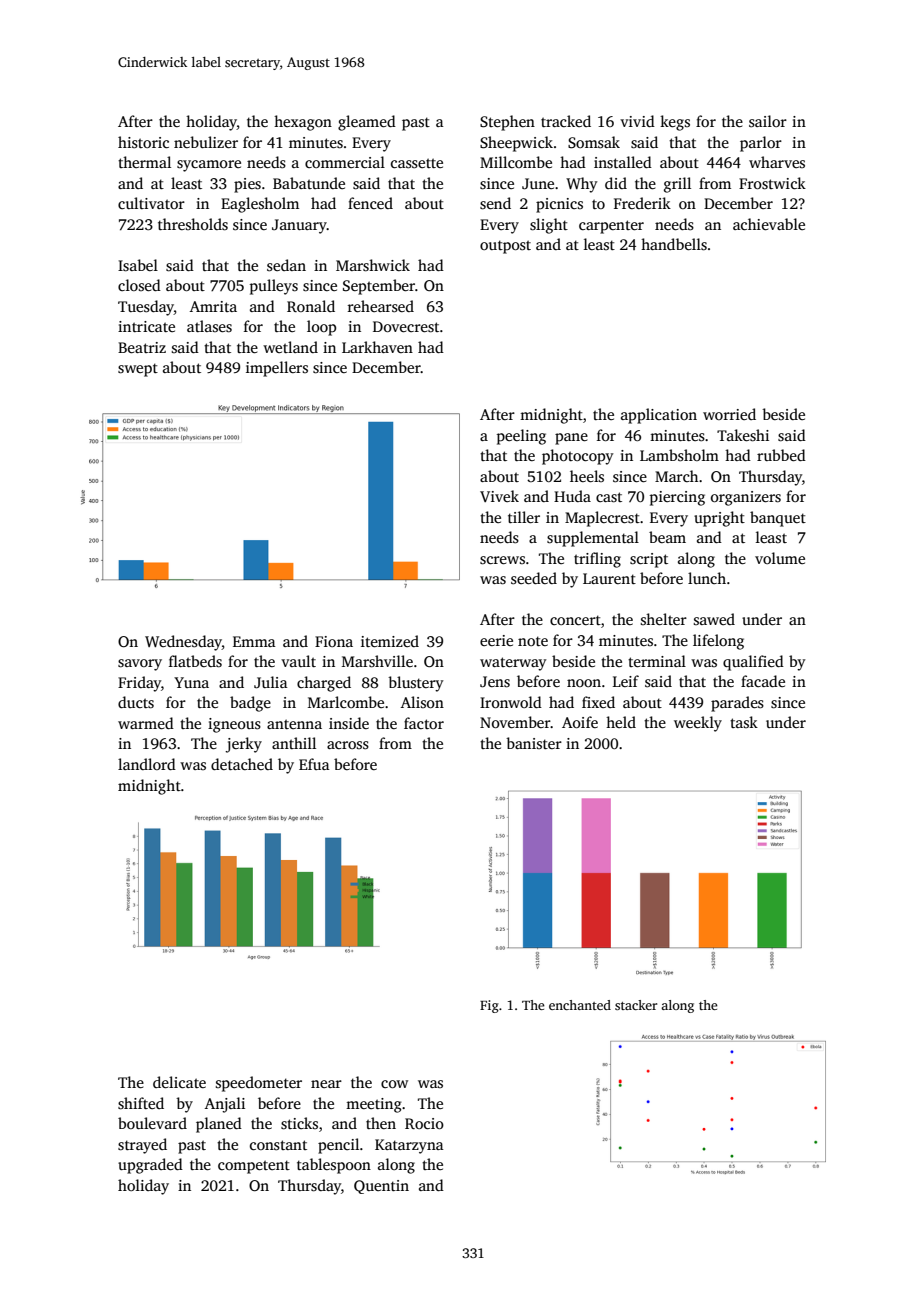  I want to click on Emma, so click(254, 641).
